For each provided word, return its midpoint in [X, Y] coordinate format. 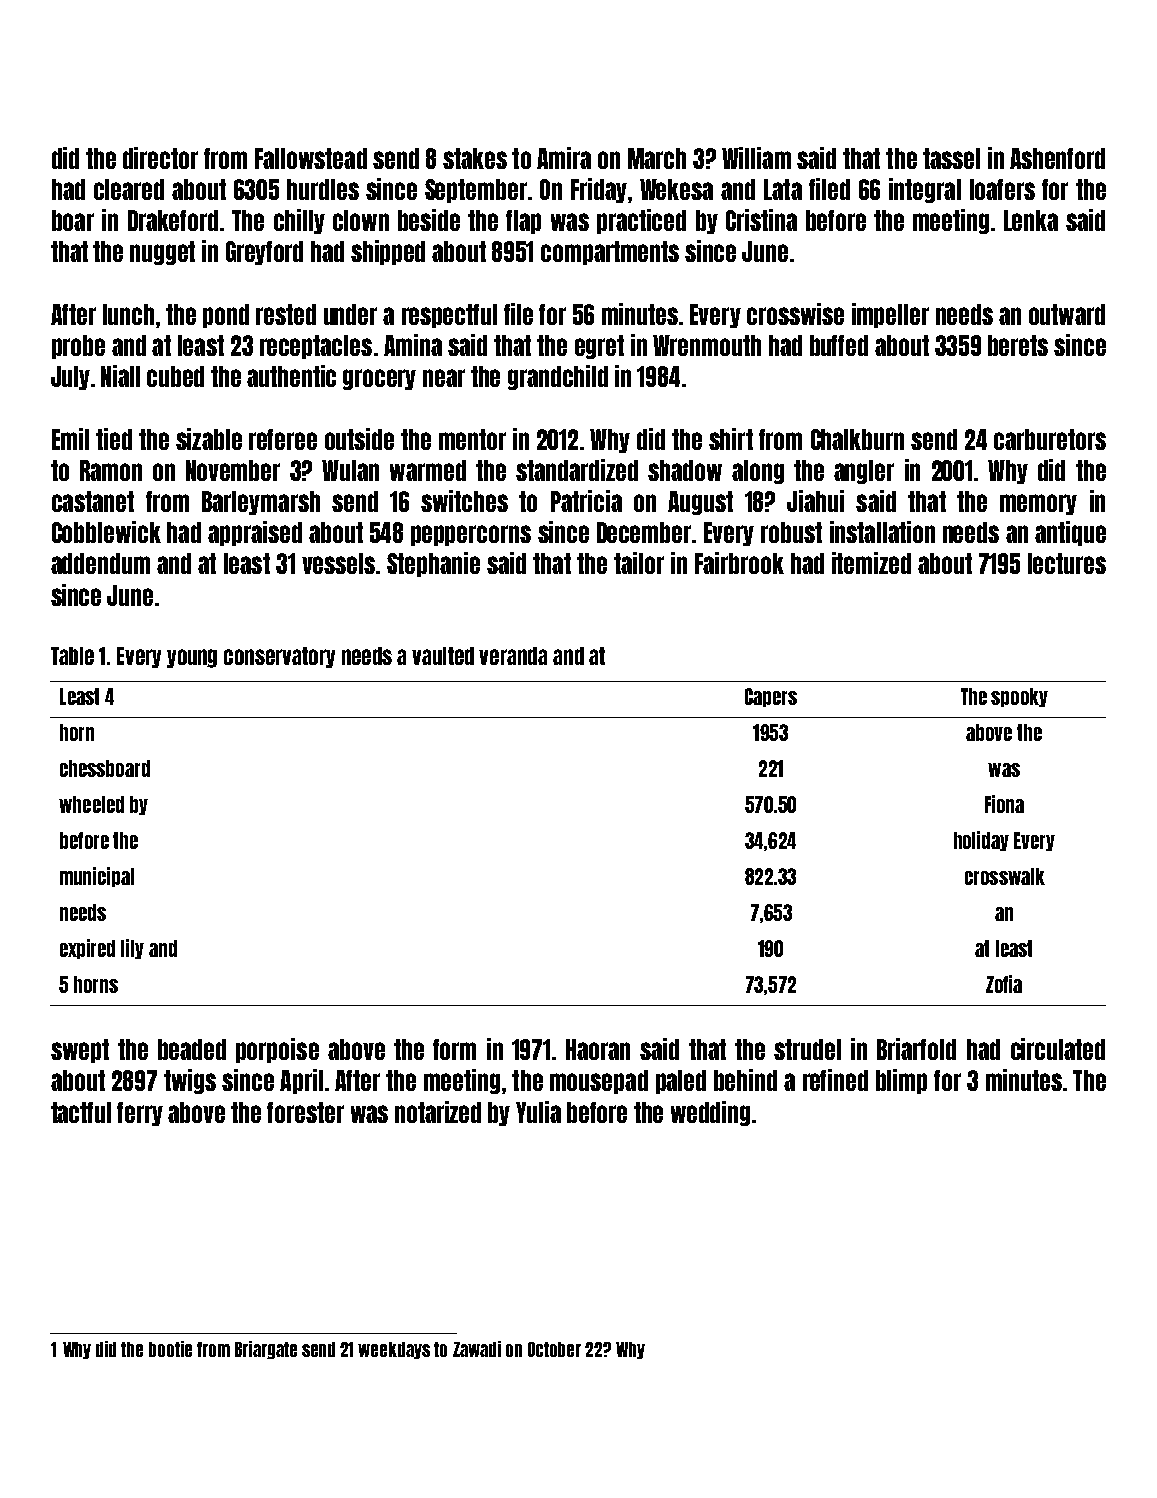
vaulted [443, 656]
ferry [140, 1114]
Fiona [1004, 804]
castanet [93, 501]
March [657, 158]
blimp [901, 1081]
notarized [438, 1112]
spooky [1019, 697]
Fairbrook [739, 563]
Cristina [761, 220]
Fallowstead [311, 158]
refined [835, 1080]
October [554, 1349]
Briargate [266, 1350]
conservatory [279, 657]
